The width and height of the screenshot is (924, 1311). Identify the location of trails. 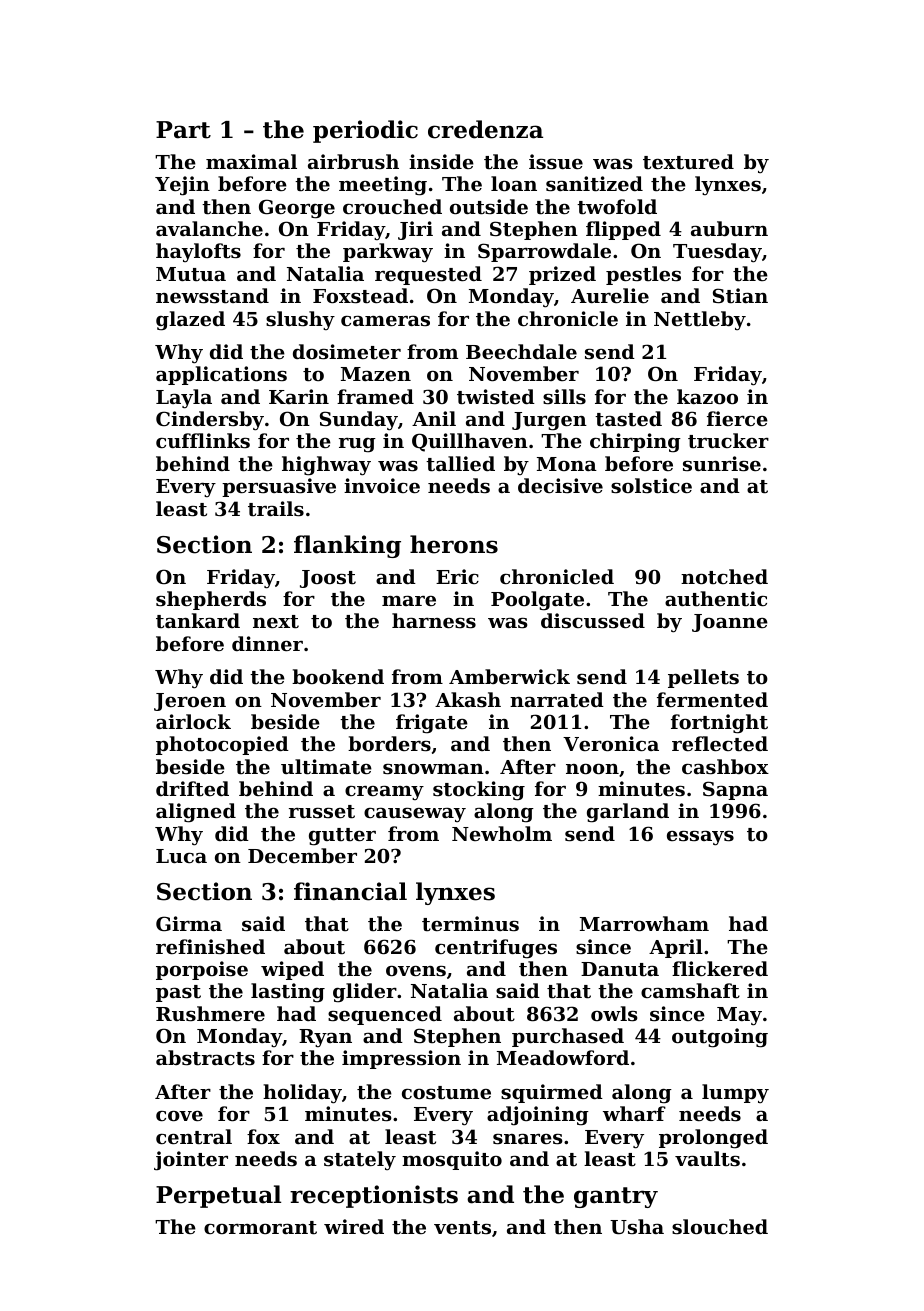
(276, 509).
